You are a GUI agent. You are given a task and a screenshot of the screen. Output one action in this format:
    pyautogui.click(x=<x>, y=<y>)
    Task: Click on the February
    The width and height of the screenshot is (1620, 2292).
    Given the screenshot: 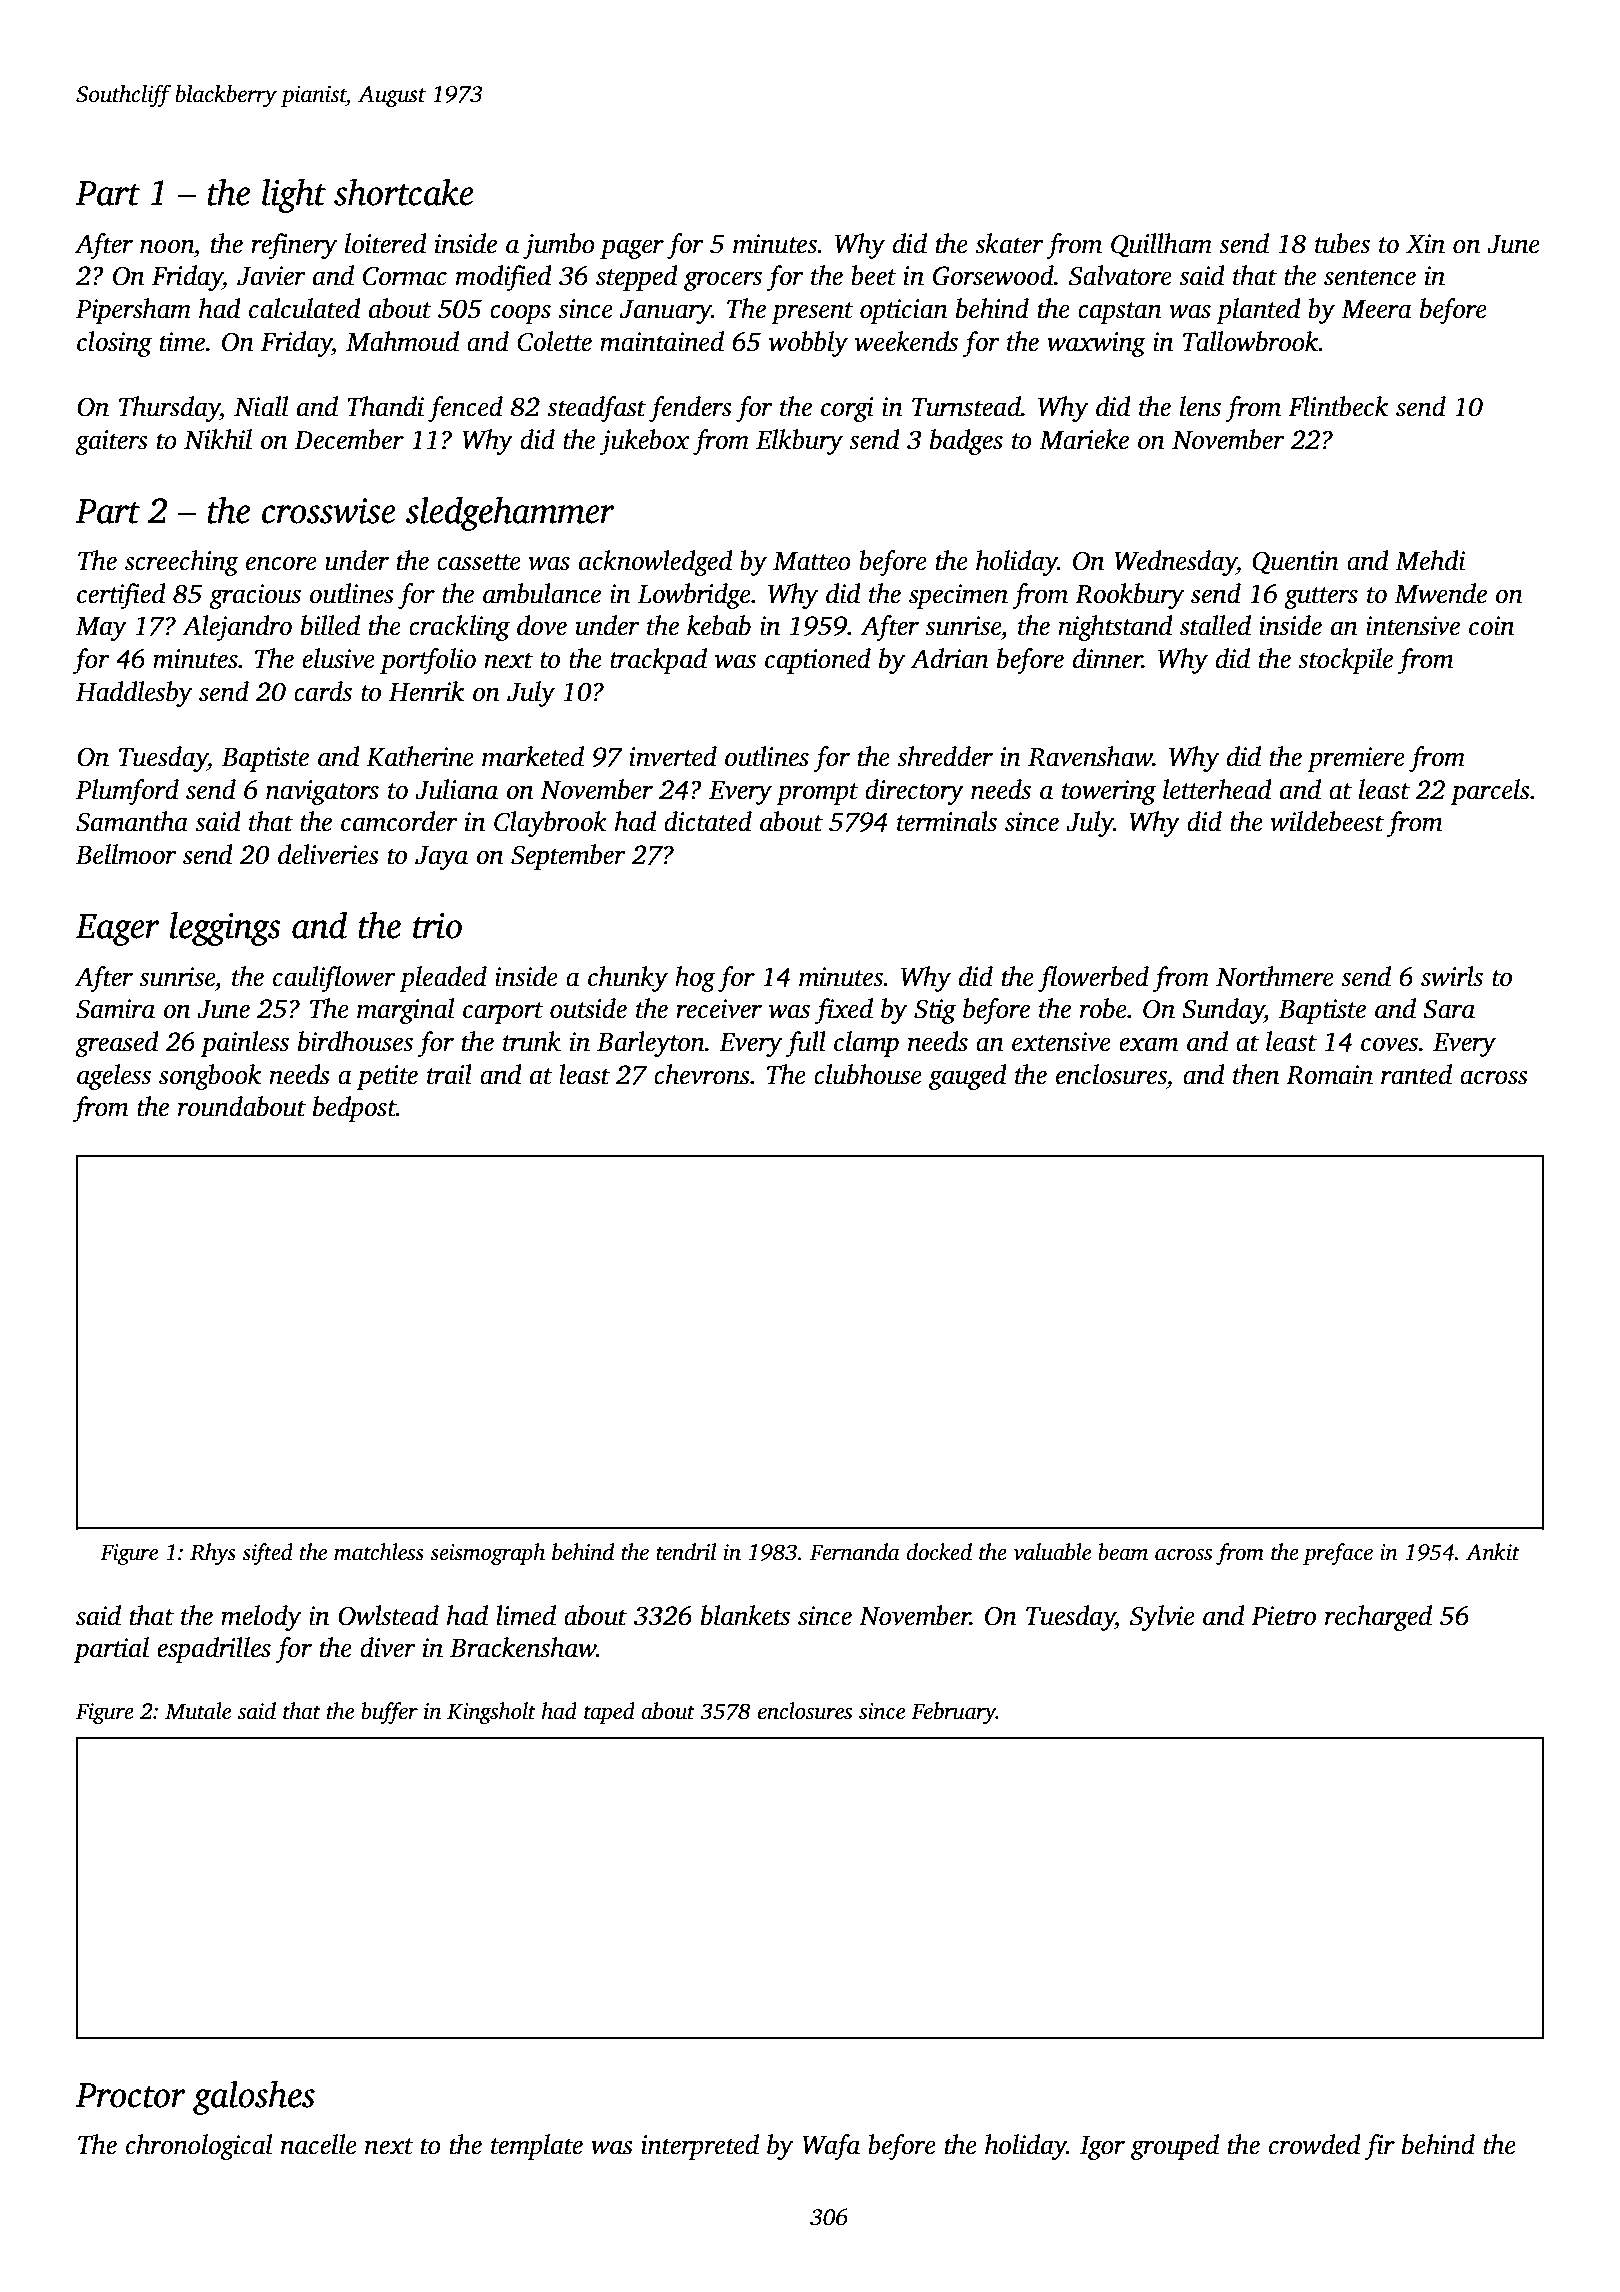 What is the action you would take?
    pyautogui.click(x=953, y=1713)
